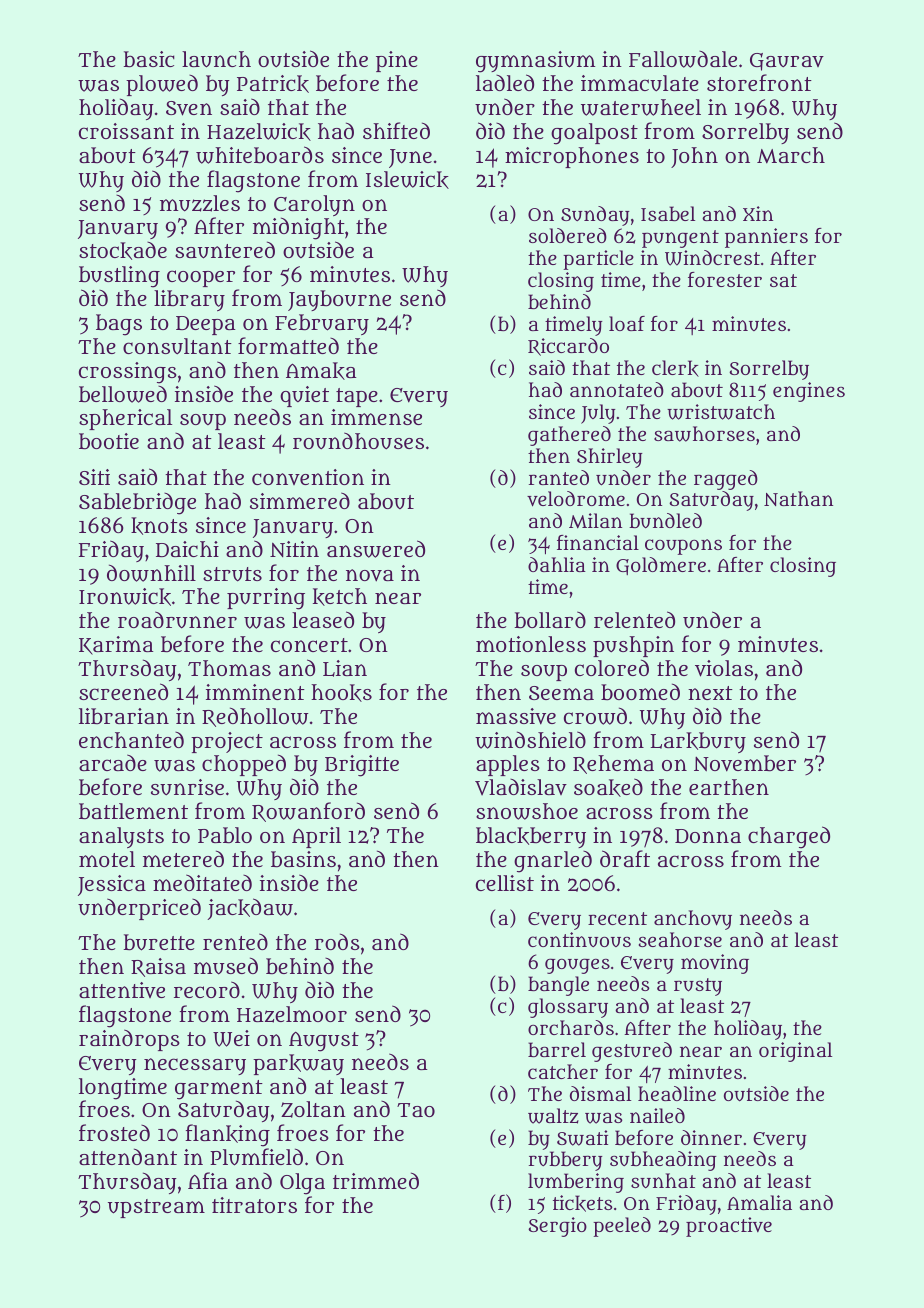  I want to click on Sergio, so click(557, 1227).
